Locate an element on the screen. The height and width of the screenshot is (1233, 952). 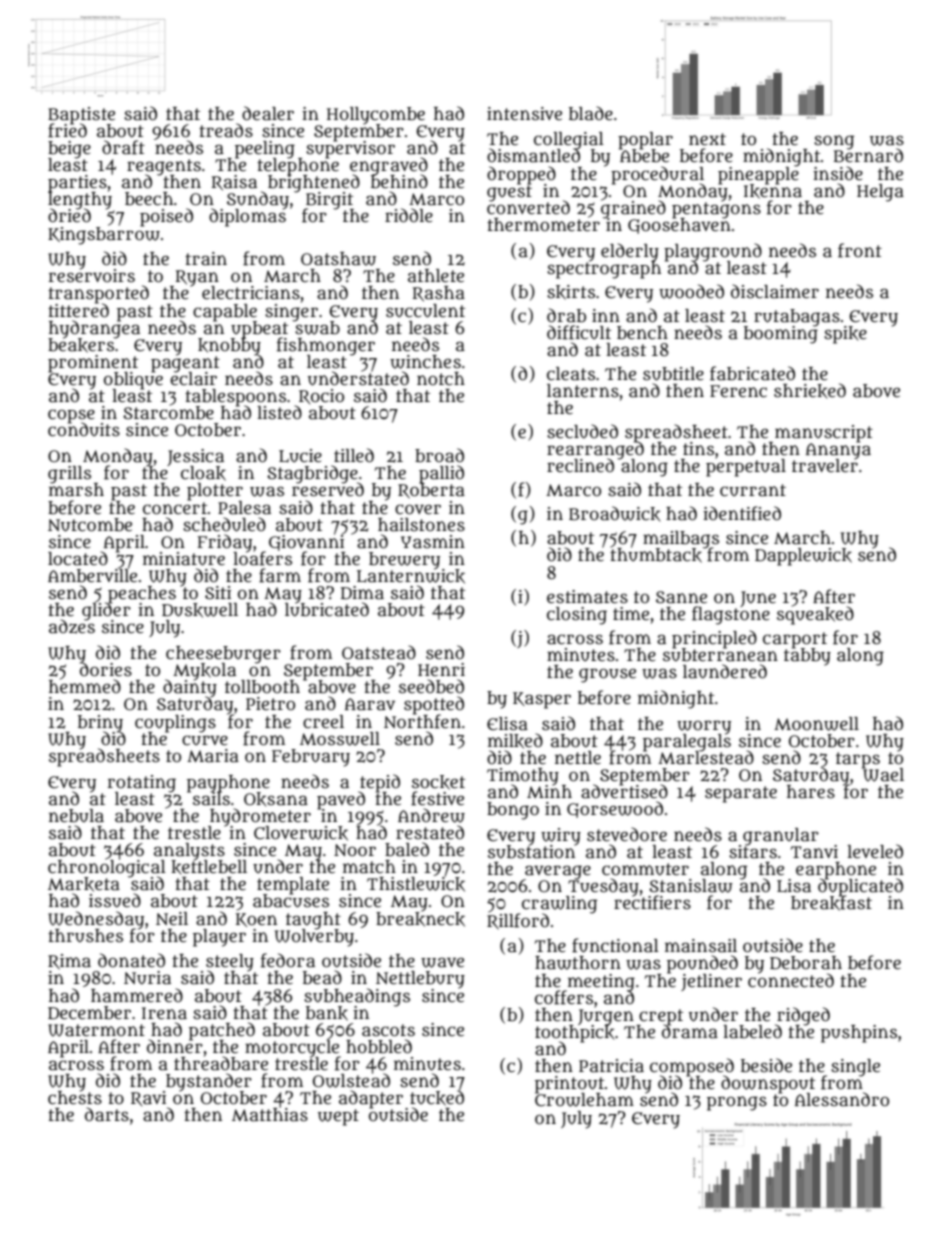
hares is located at coordinates (811, 792).
